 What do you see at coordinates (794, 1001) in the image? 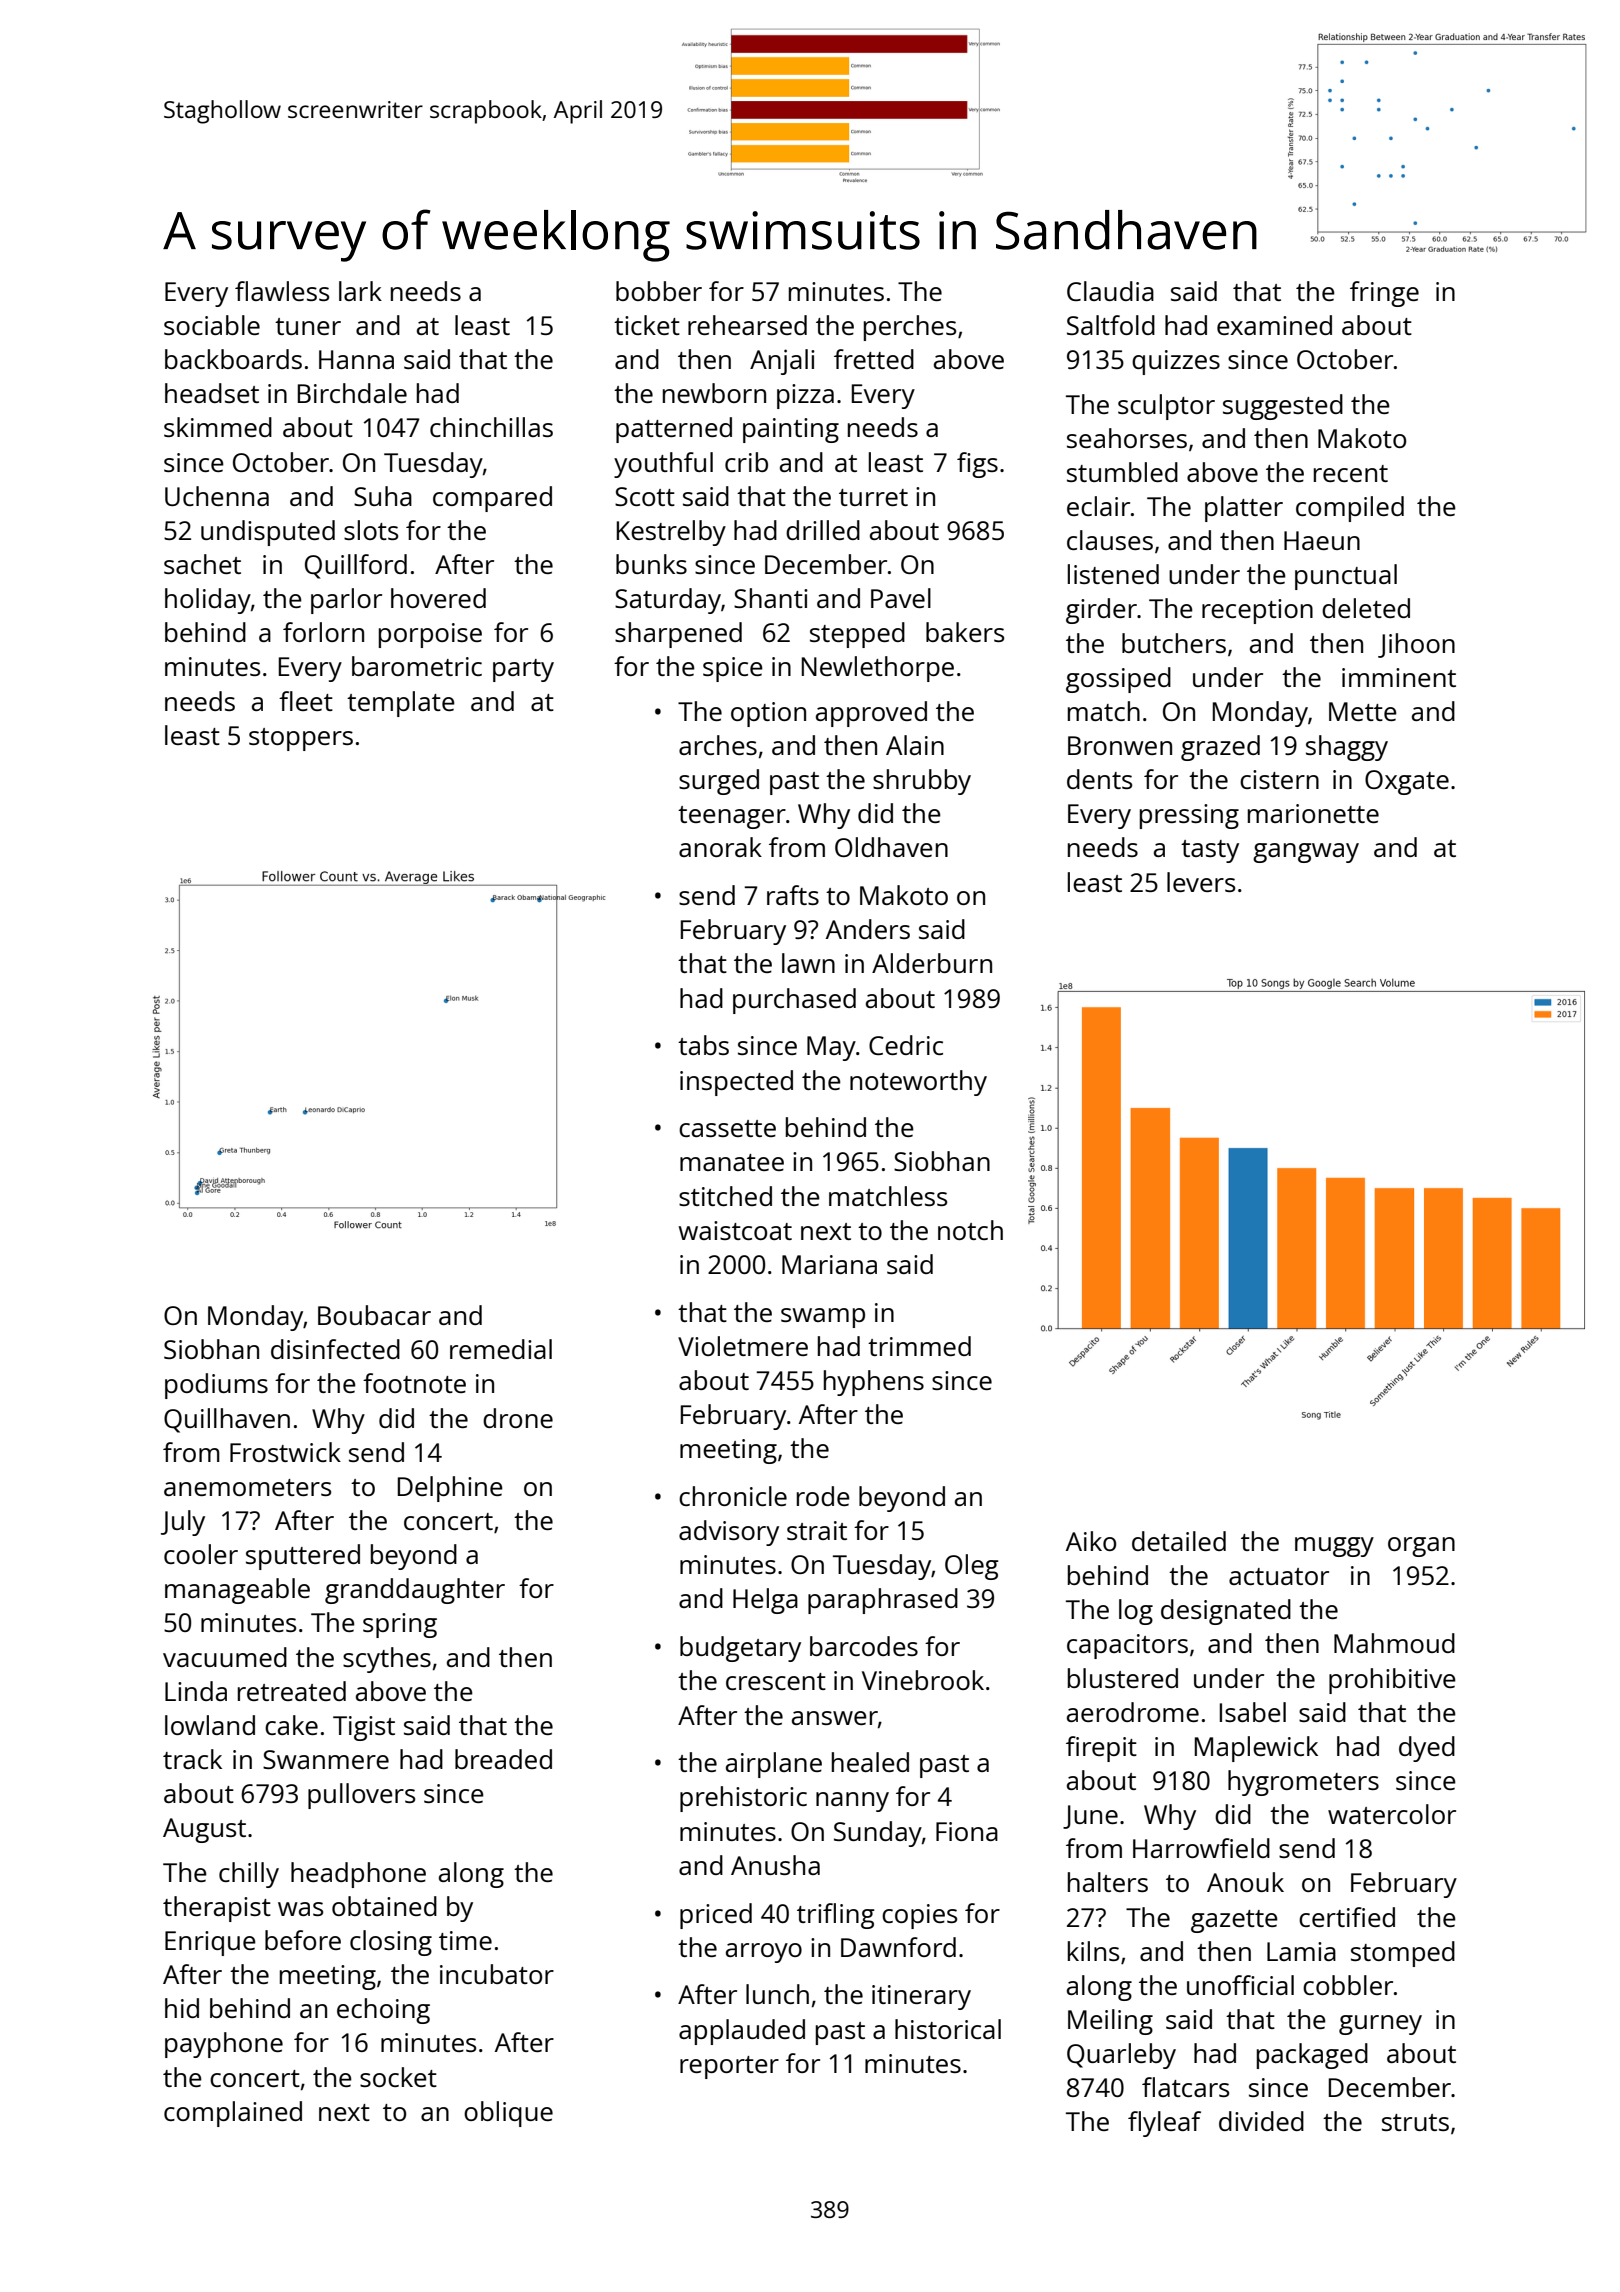
I see `purchased` at bounding box center [794, 1001].
